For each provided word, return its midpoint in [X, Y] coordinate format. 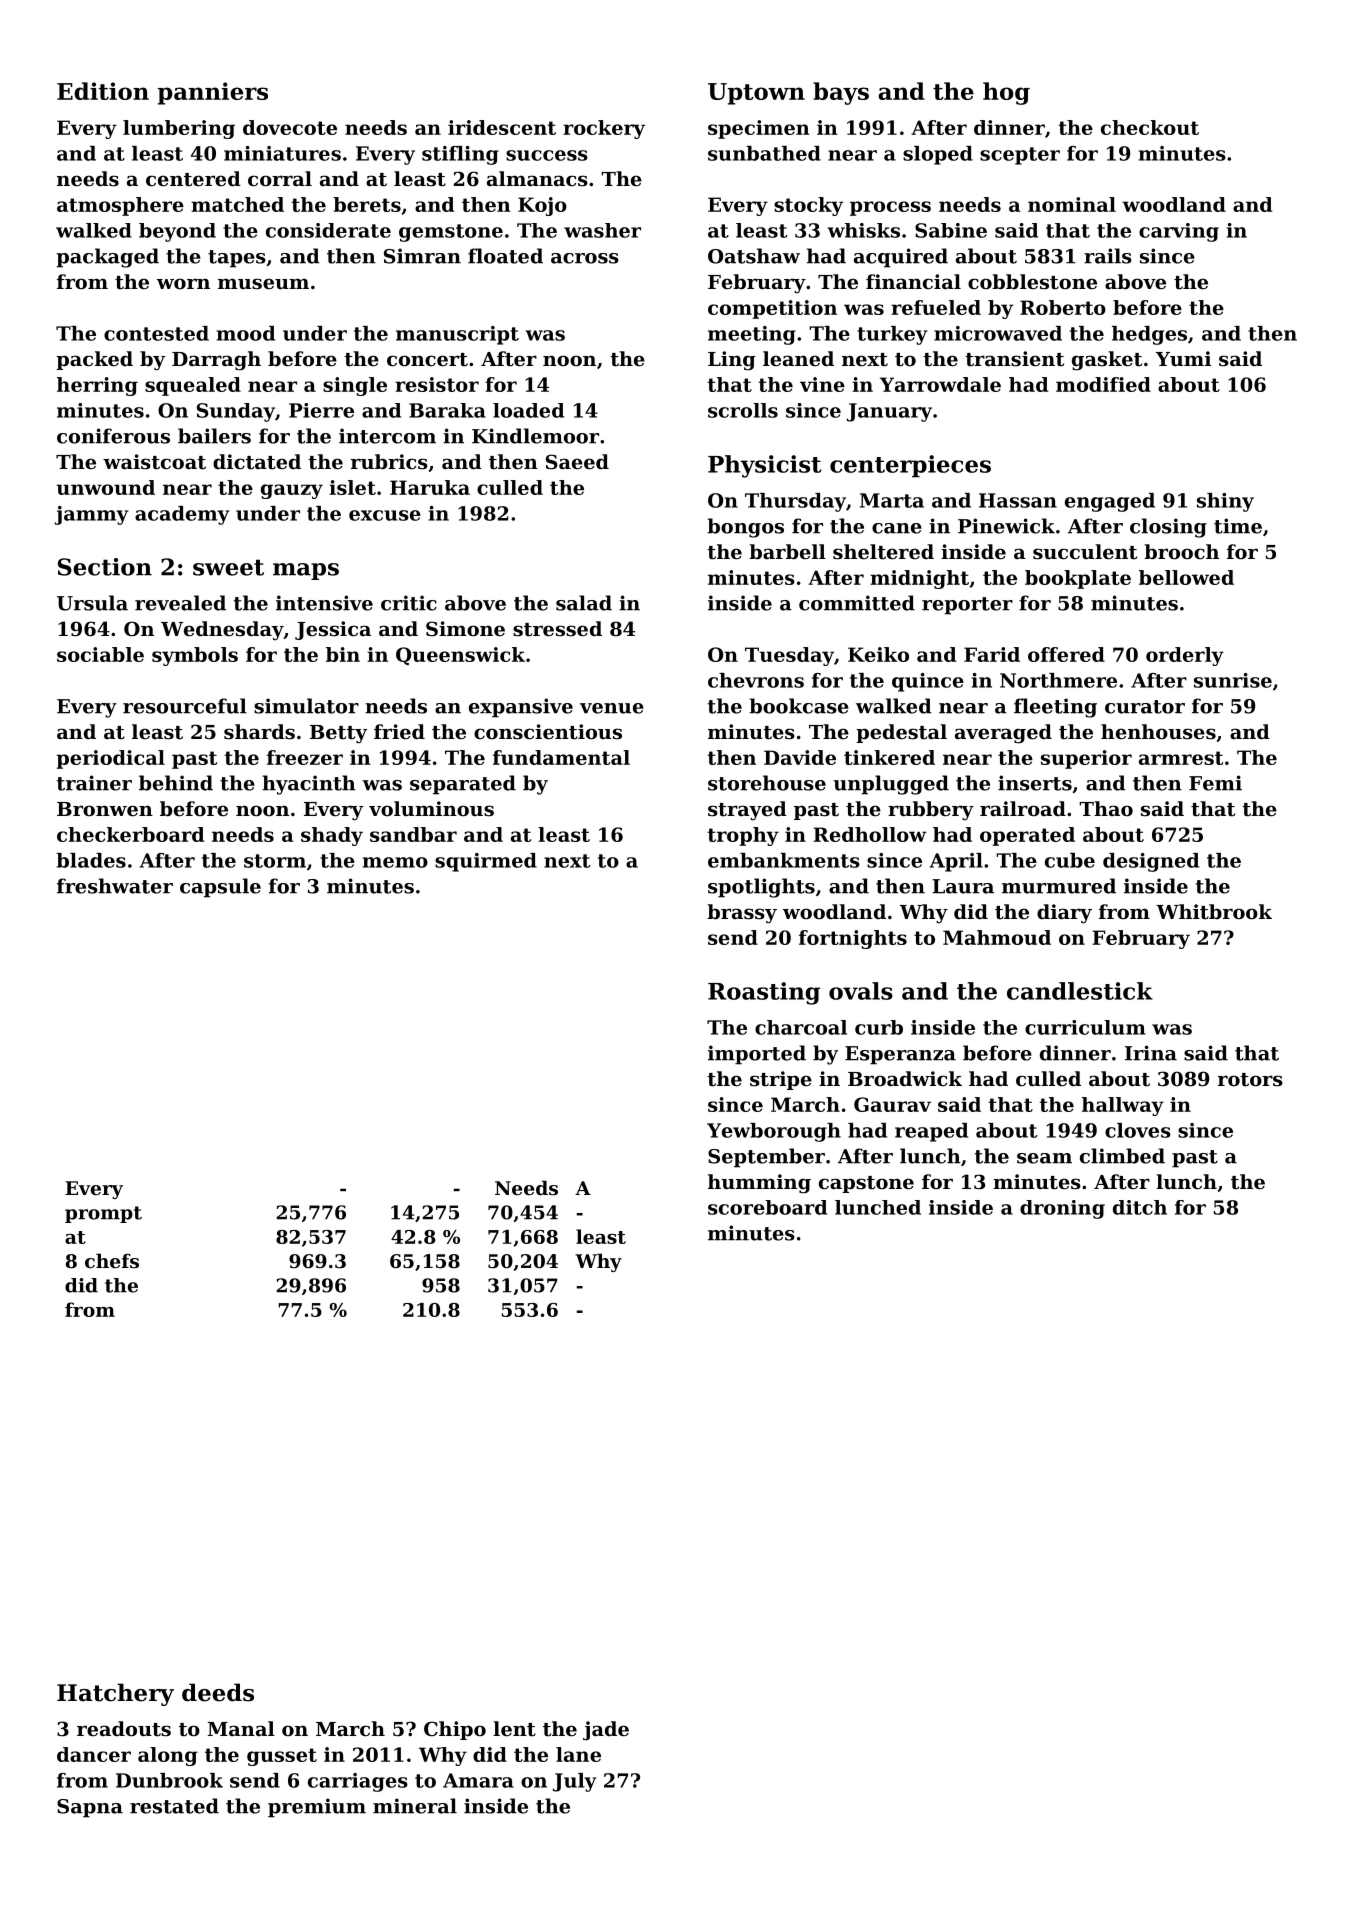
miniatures [282, 153]
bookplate [1078, 579]
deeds [218, 1692]
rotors [1250, 1080]
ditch [1140, 1207]
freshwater [115, 886]
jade [606, 1731]
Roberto [1063, 307]
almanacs [537, 179]
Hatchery [115, 1694]
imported [757, 1055]
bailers [214, 436]
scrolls [743, 410]
